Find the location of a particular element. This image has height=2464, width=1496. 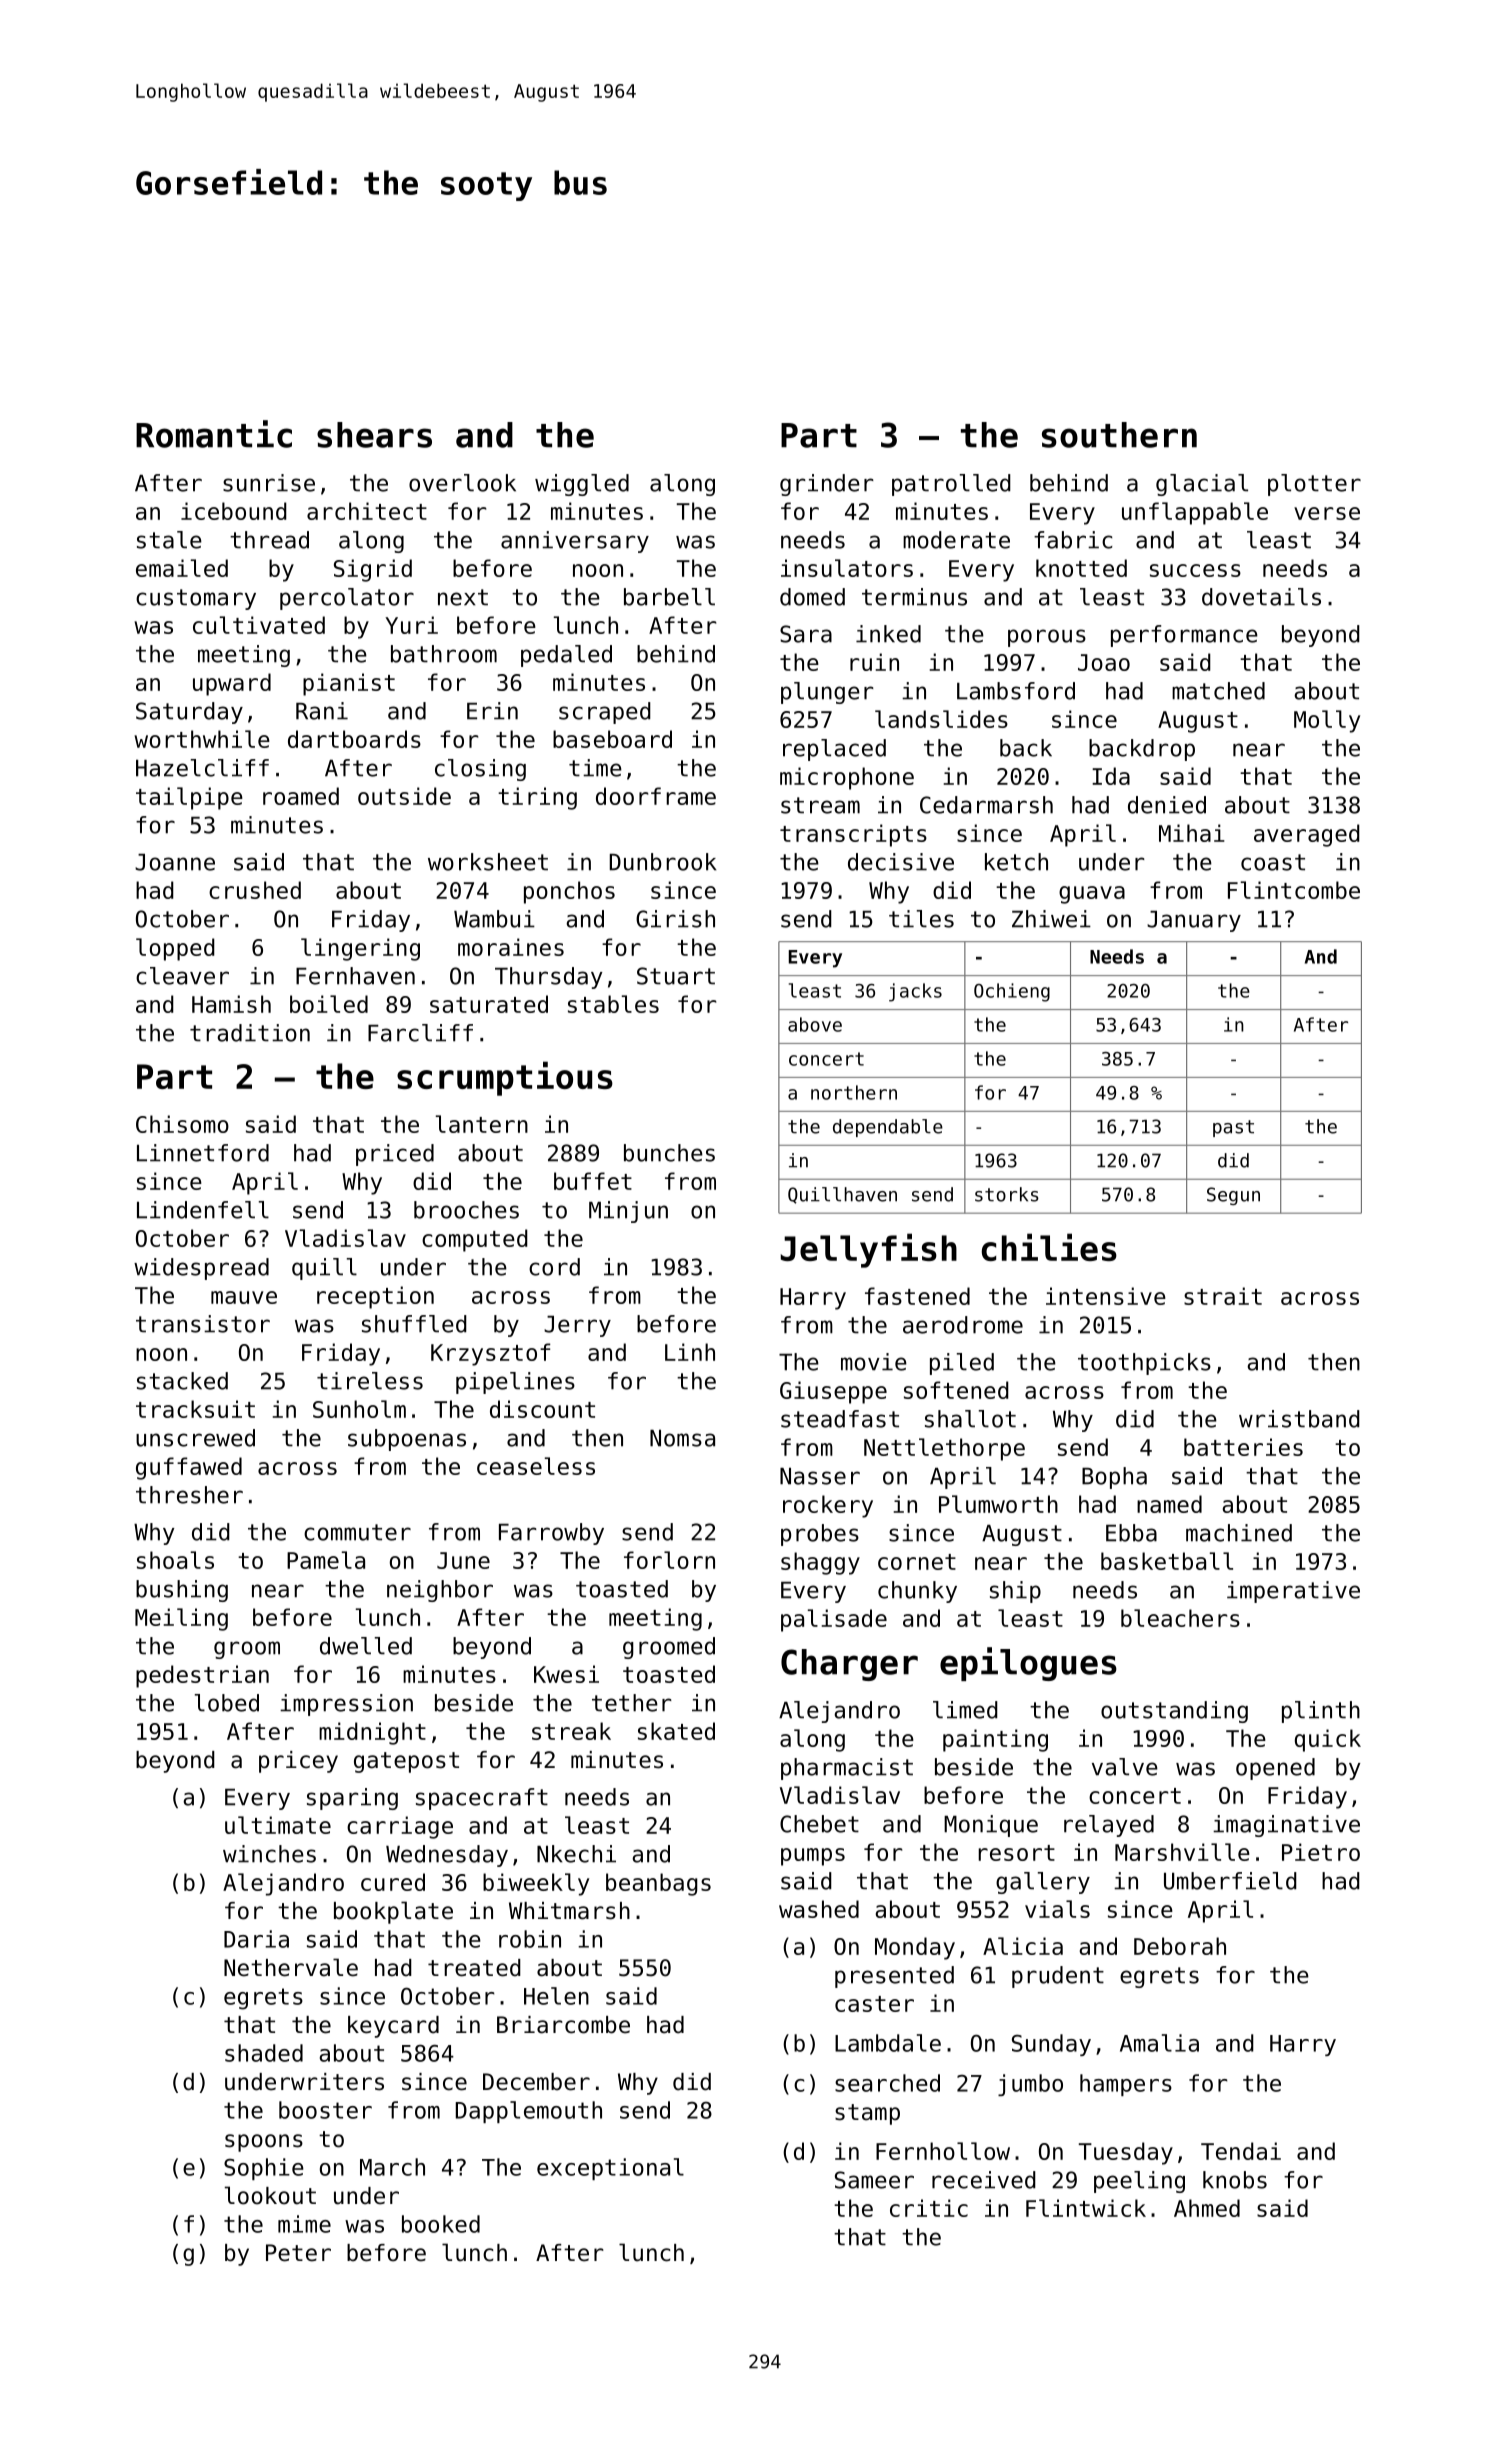

Wednesday is located at coordinates (447, 1856).
